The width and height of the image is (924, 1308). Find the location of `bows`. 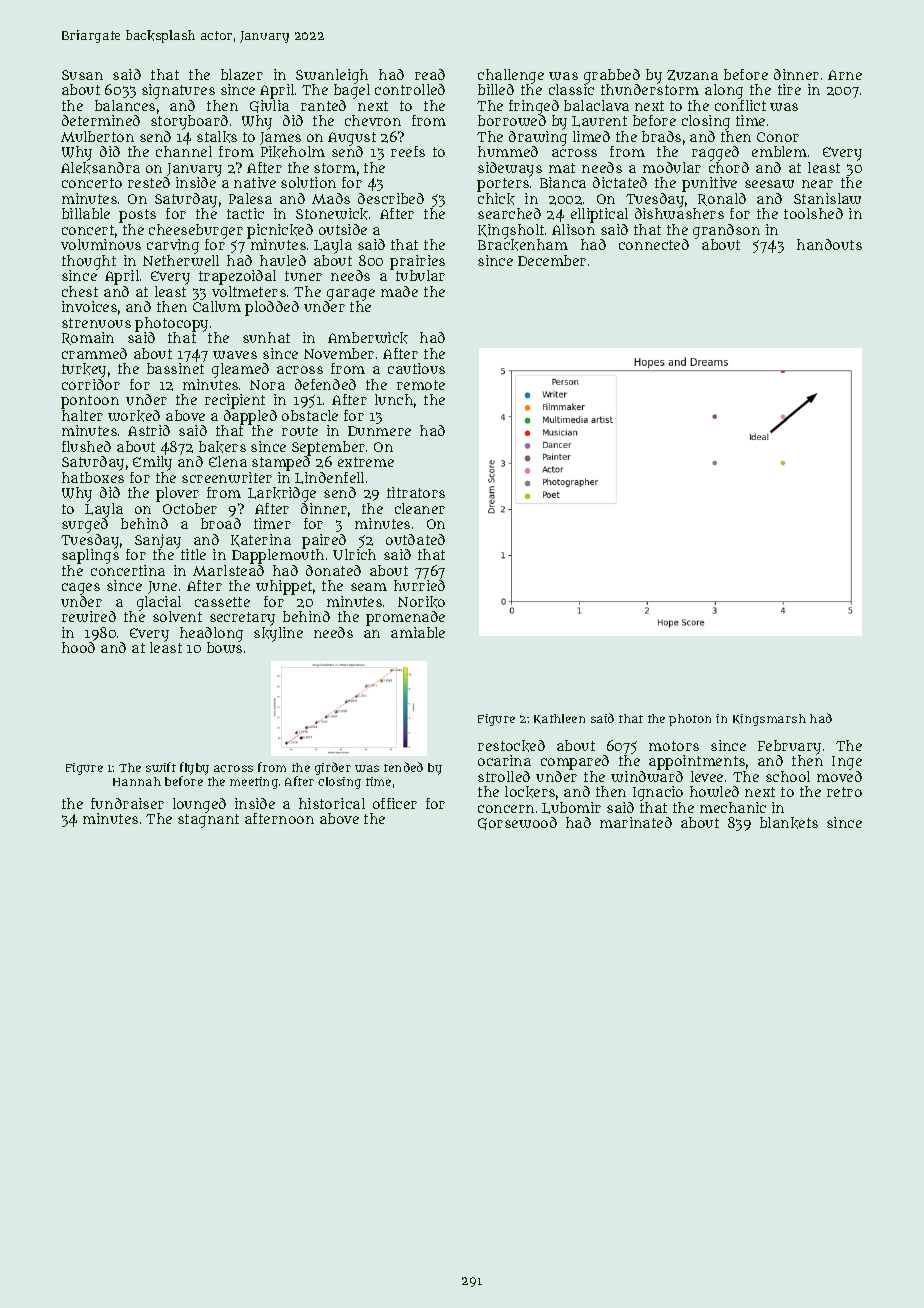

bows is located at coordinates (224, 648).
